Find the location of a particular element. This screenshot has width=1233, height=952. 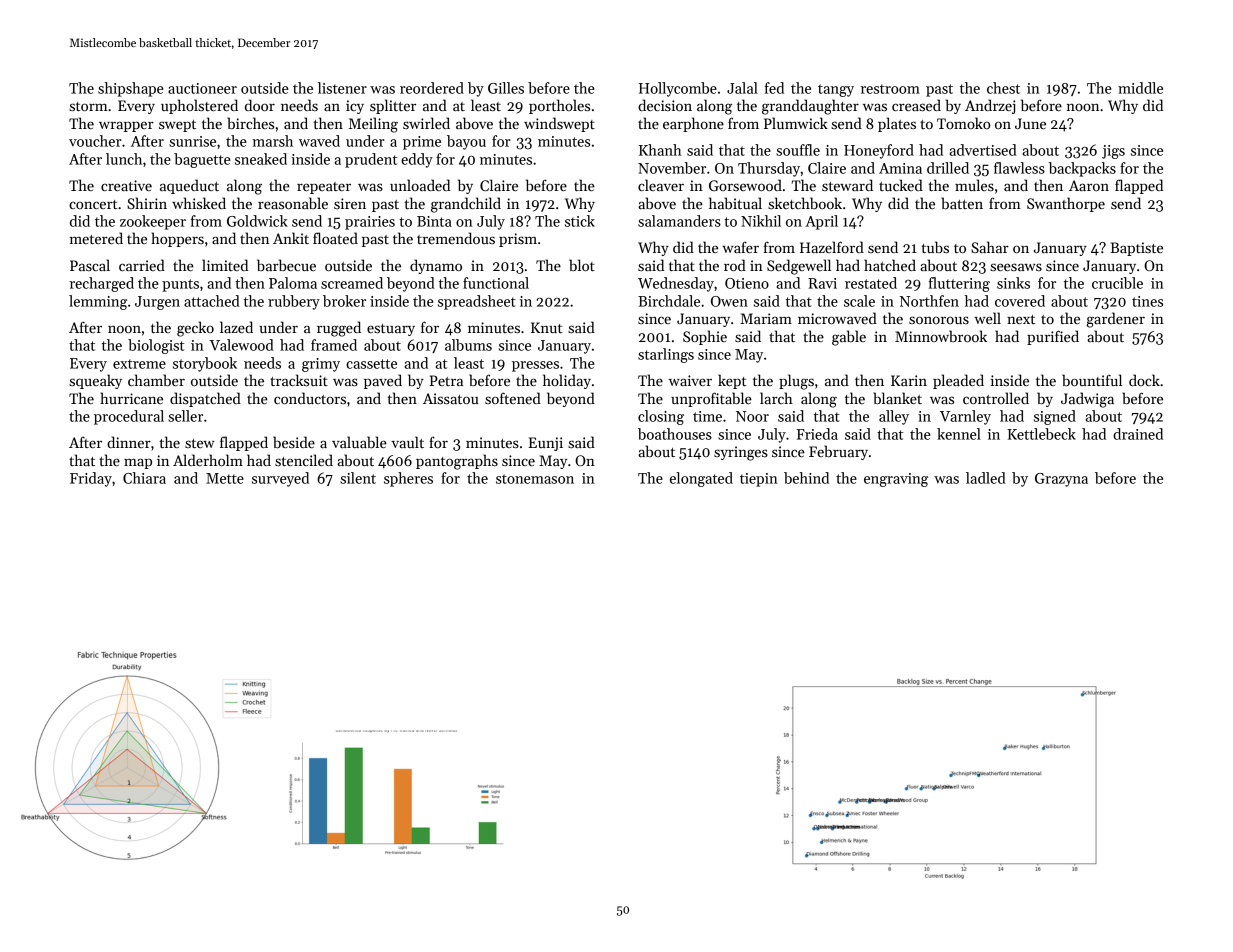

marsh is located at coordinates (272, 141).
